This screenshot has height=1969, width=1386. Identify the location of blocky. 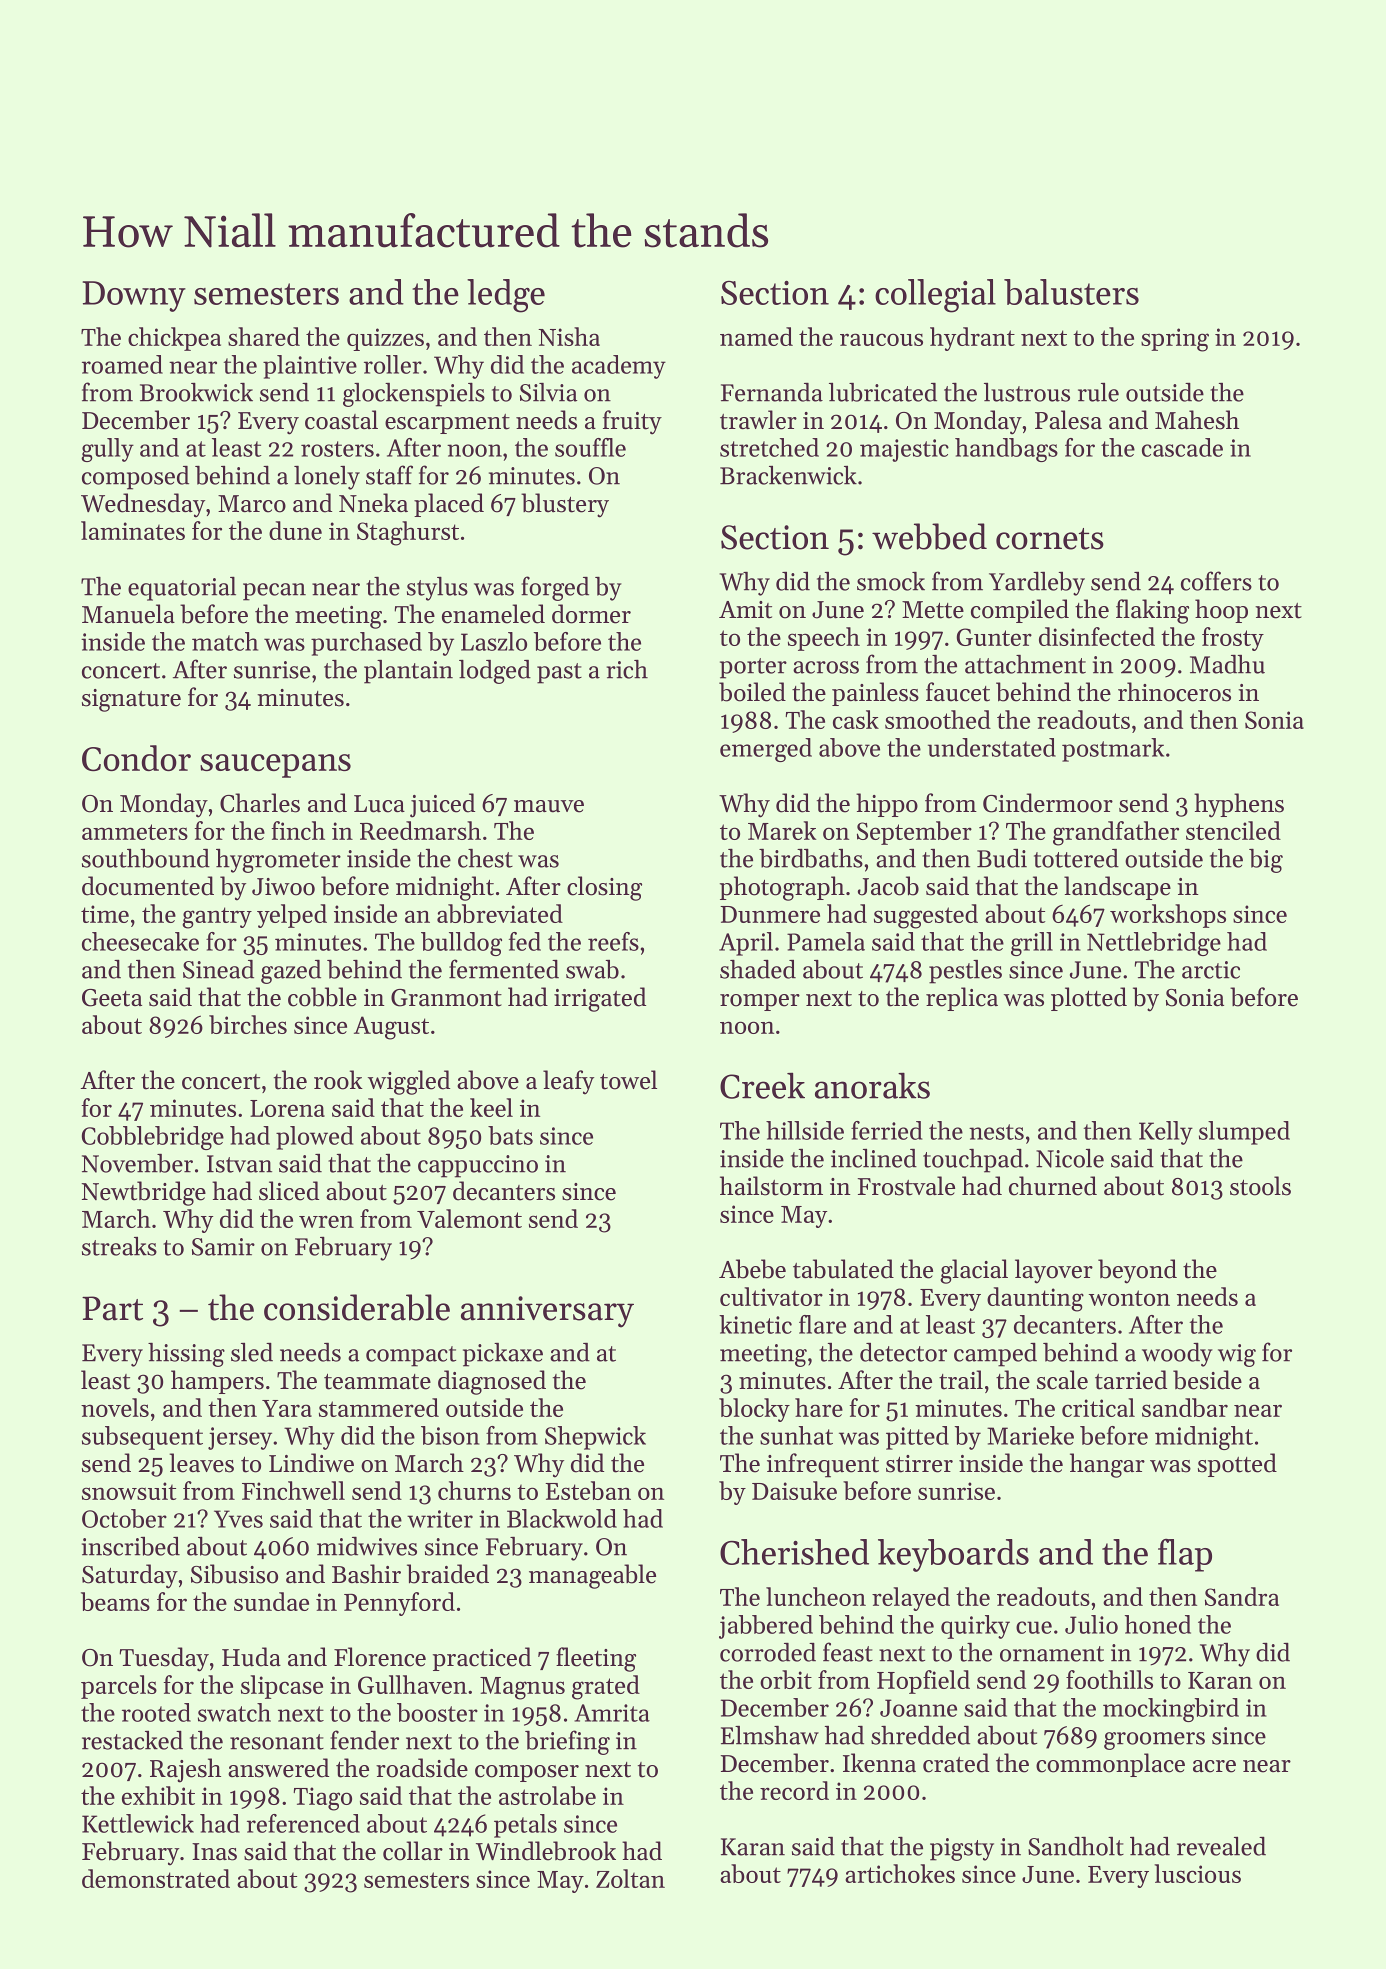
(754, 1410).
